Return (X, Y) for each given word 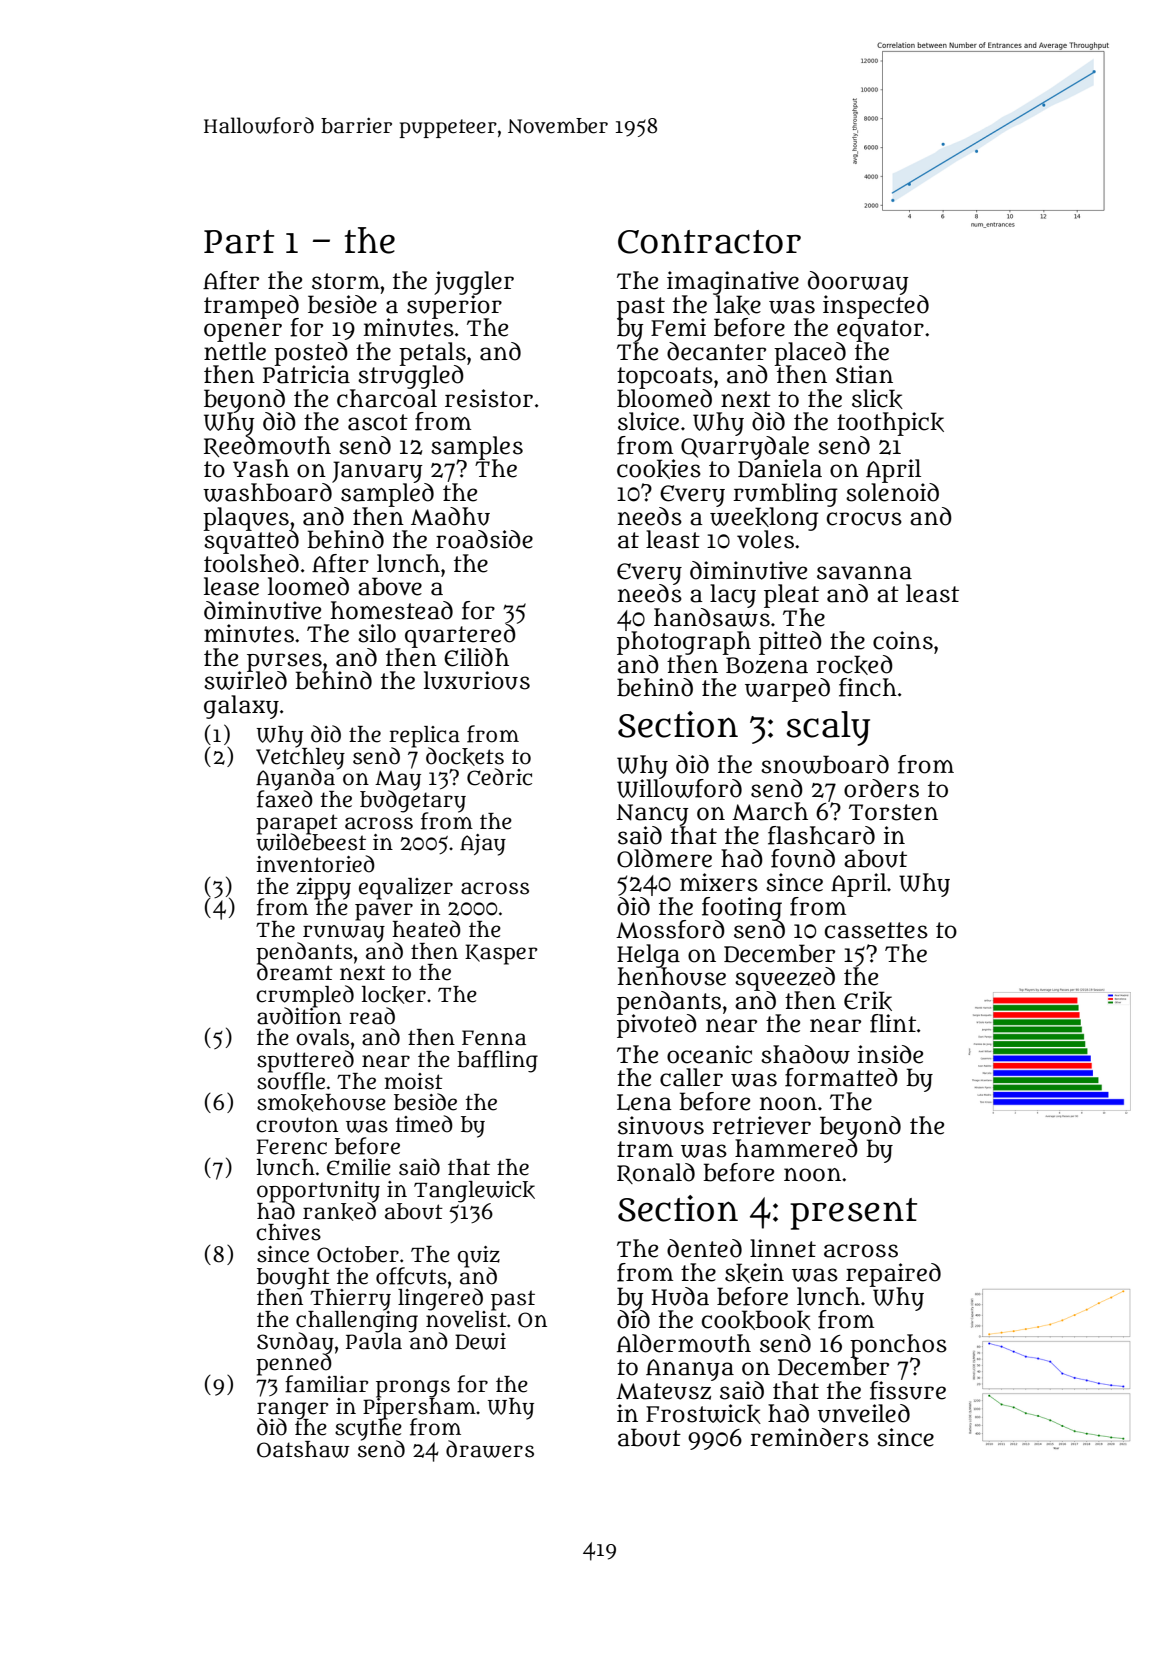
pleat (791, 596)
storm (346, 281)
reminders (809, 1437)
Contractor (709, 242)
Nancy (652, 815)
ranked (339, 1211)
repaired (893, 1275)
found (803, 858)
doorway (858, 283)
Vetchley (300, 758)
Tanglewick (474, 1191)
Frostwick (703, 1414)
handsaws (712, 617)
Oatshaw (303, 1449)
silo (377, 633)
